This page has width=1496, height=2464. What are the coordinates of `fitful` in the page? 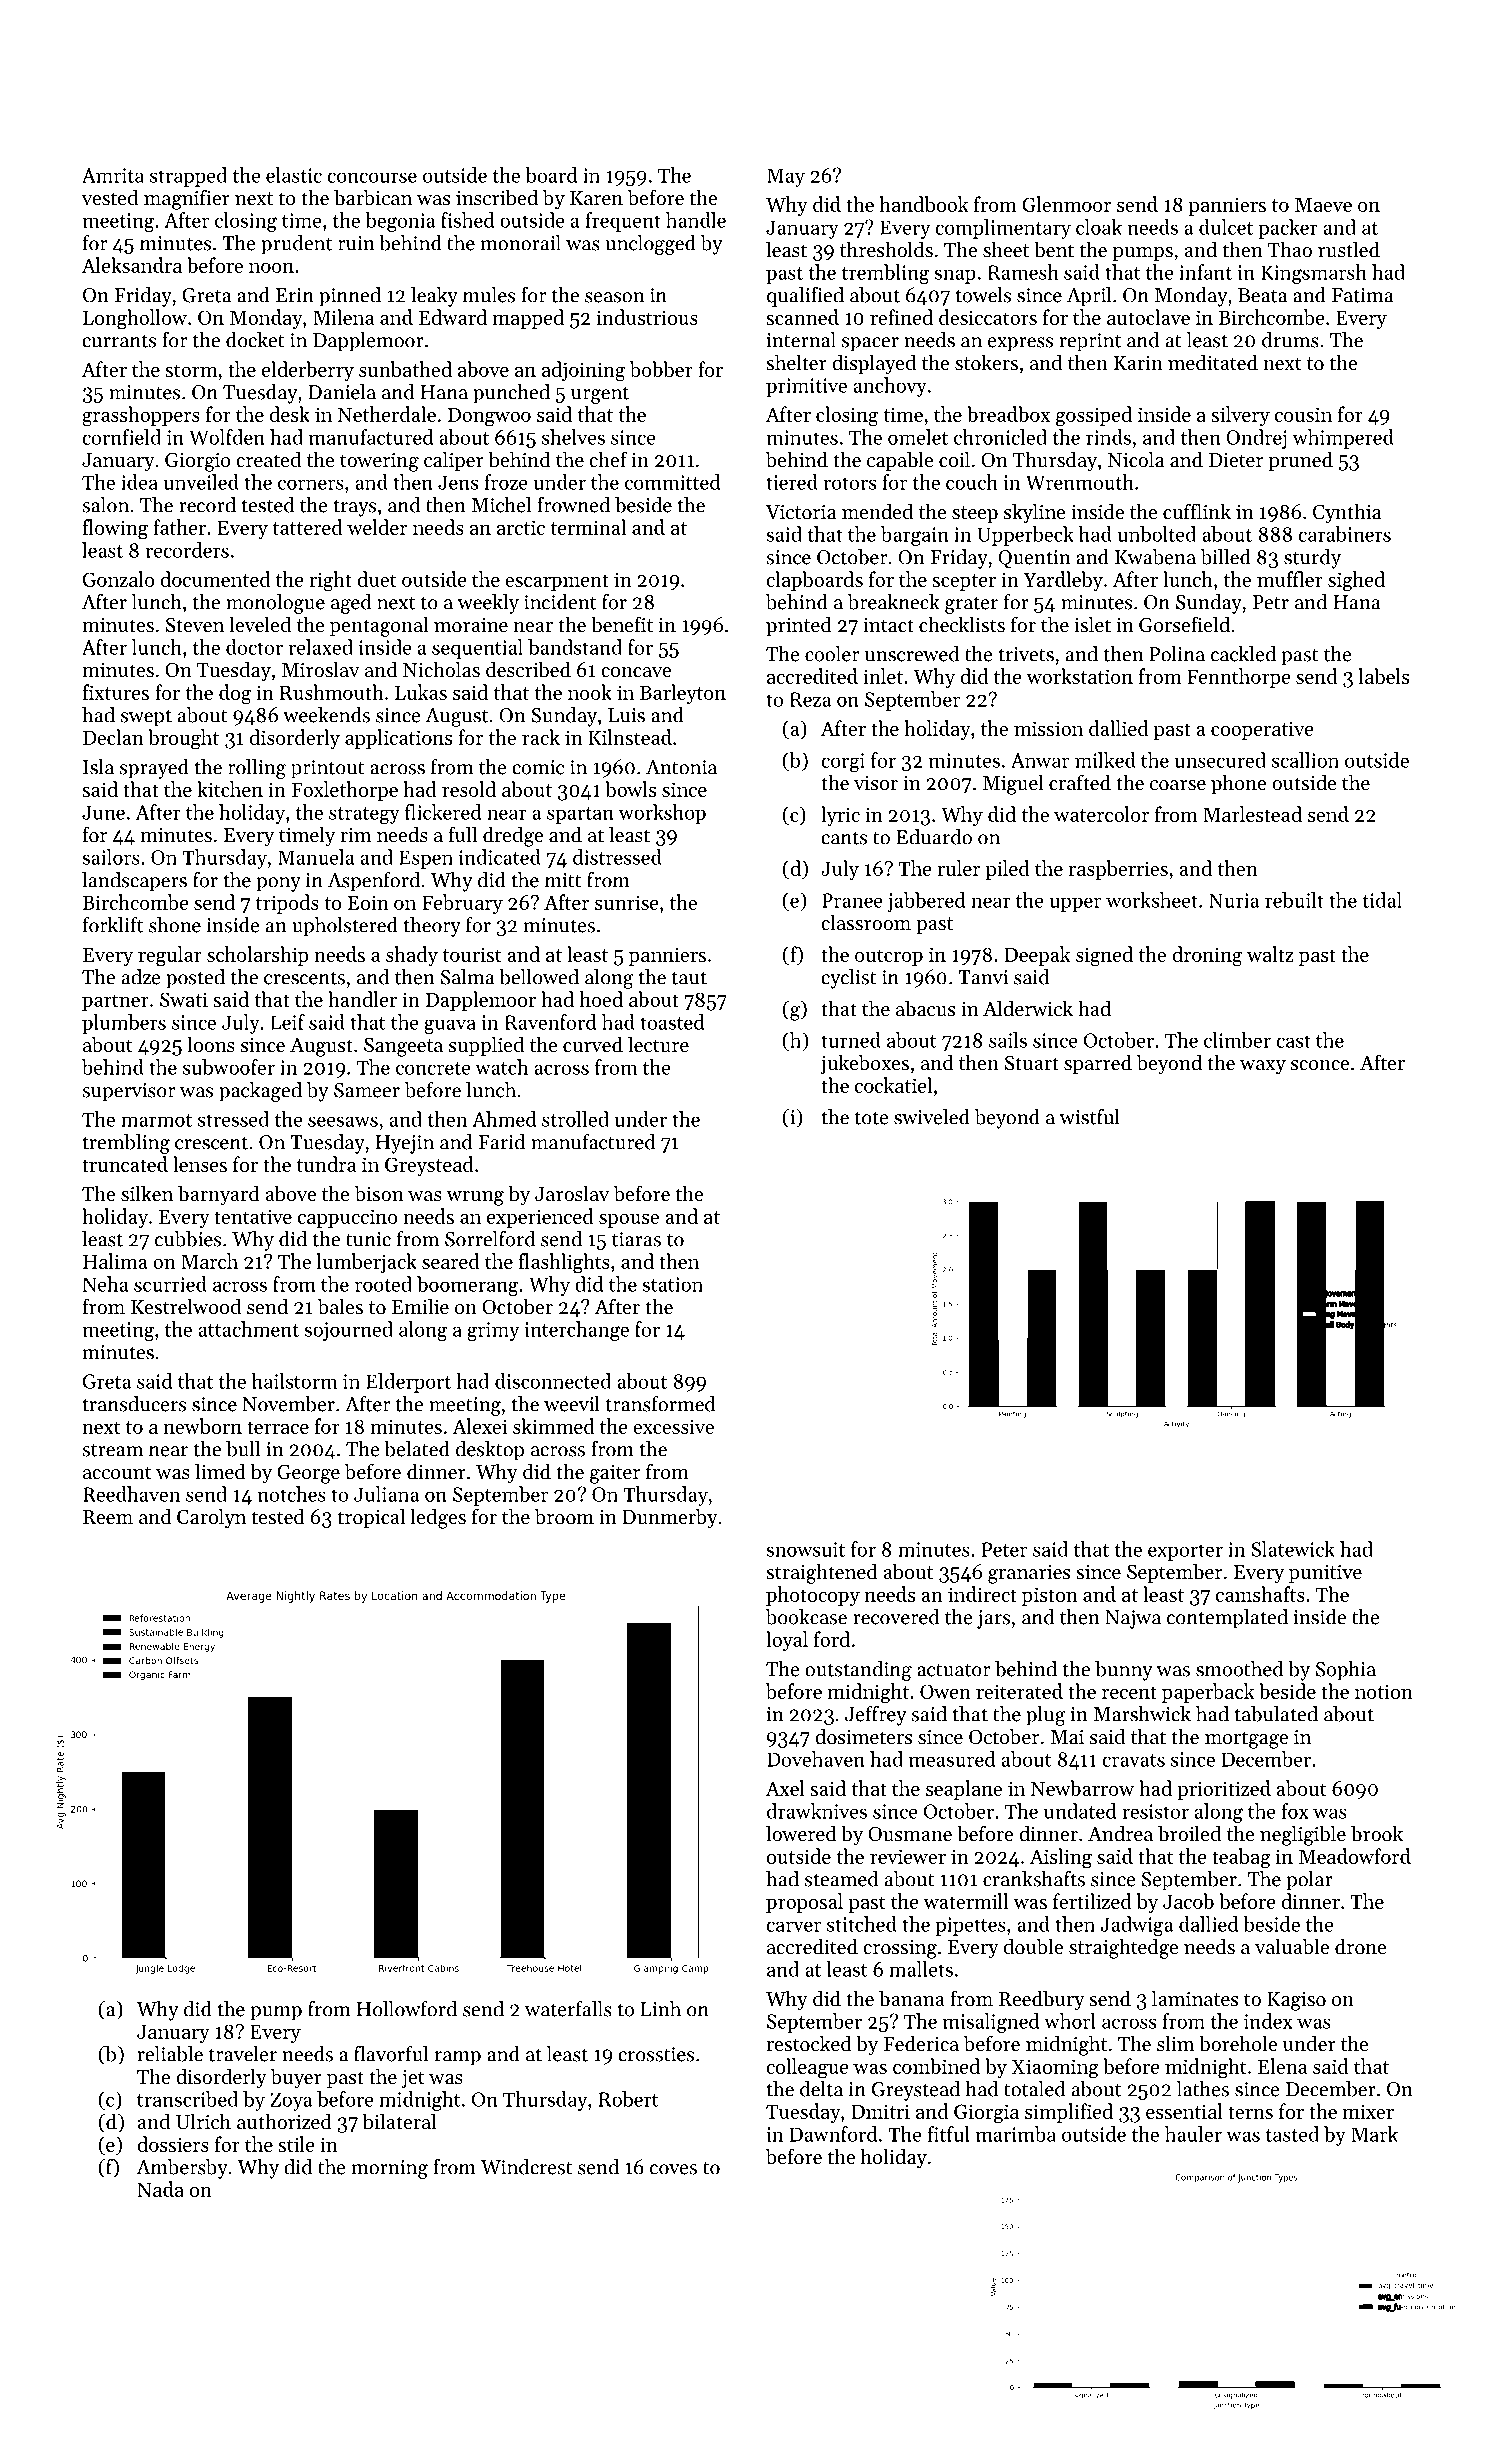 It's located at (949, 2134).
